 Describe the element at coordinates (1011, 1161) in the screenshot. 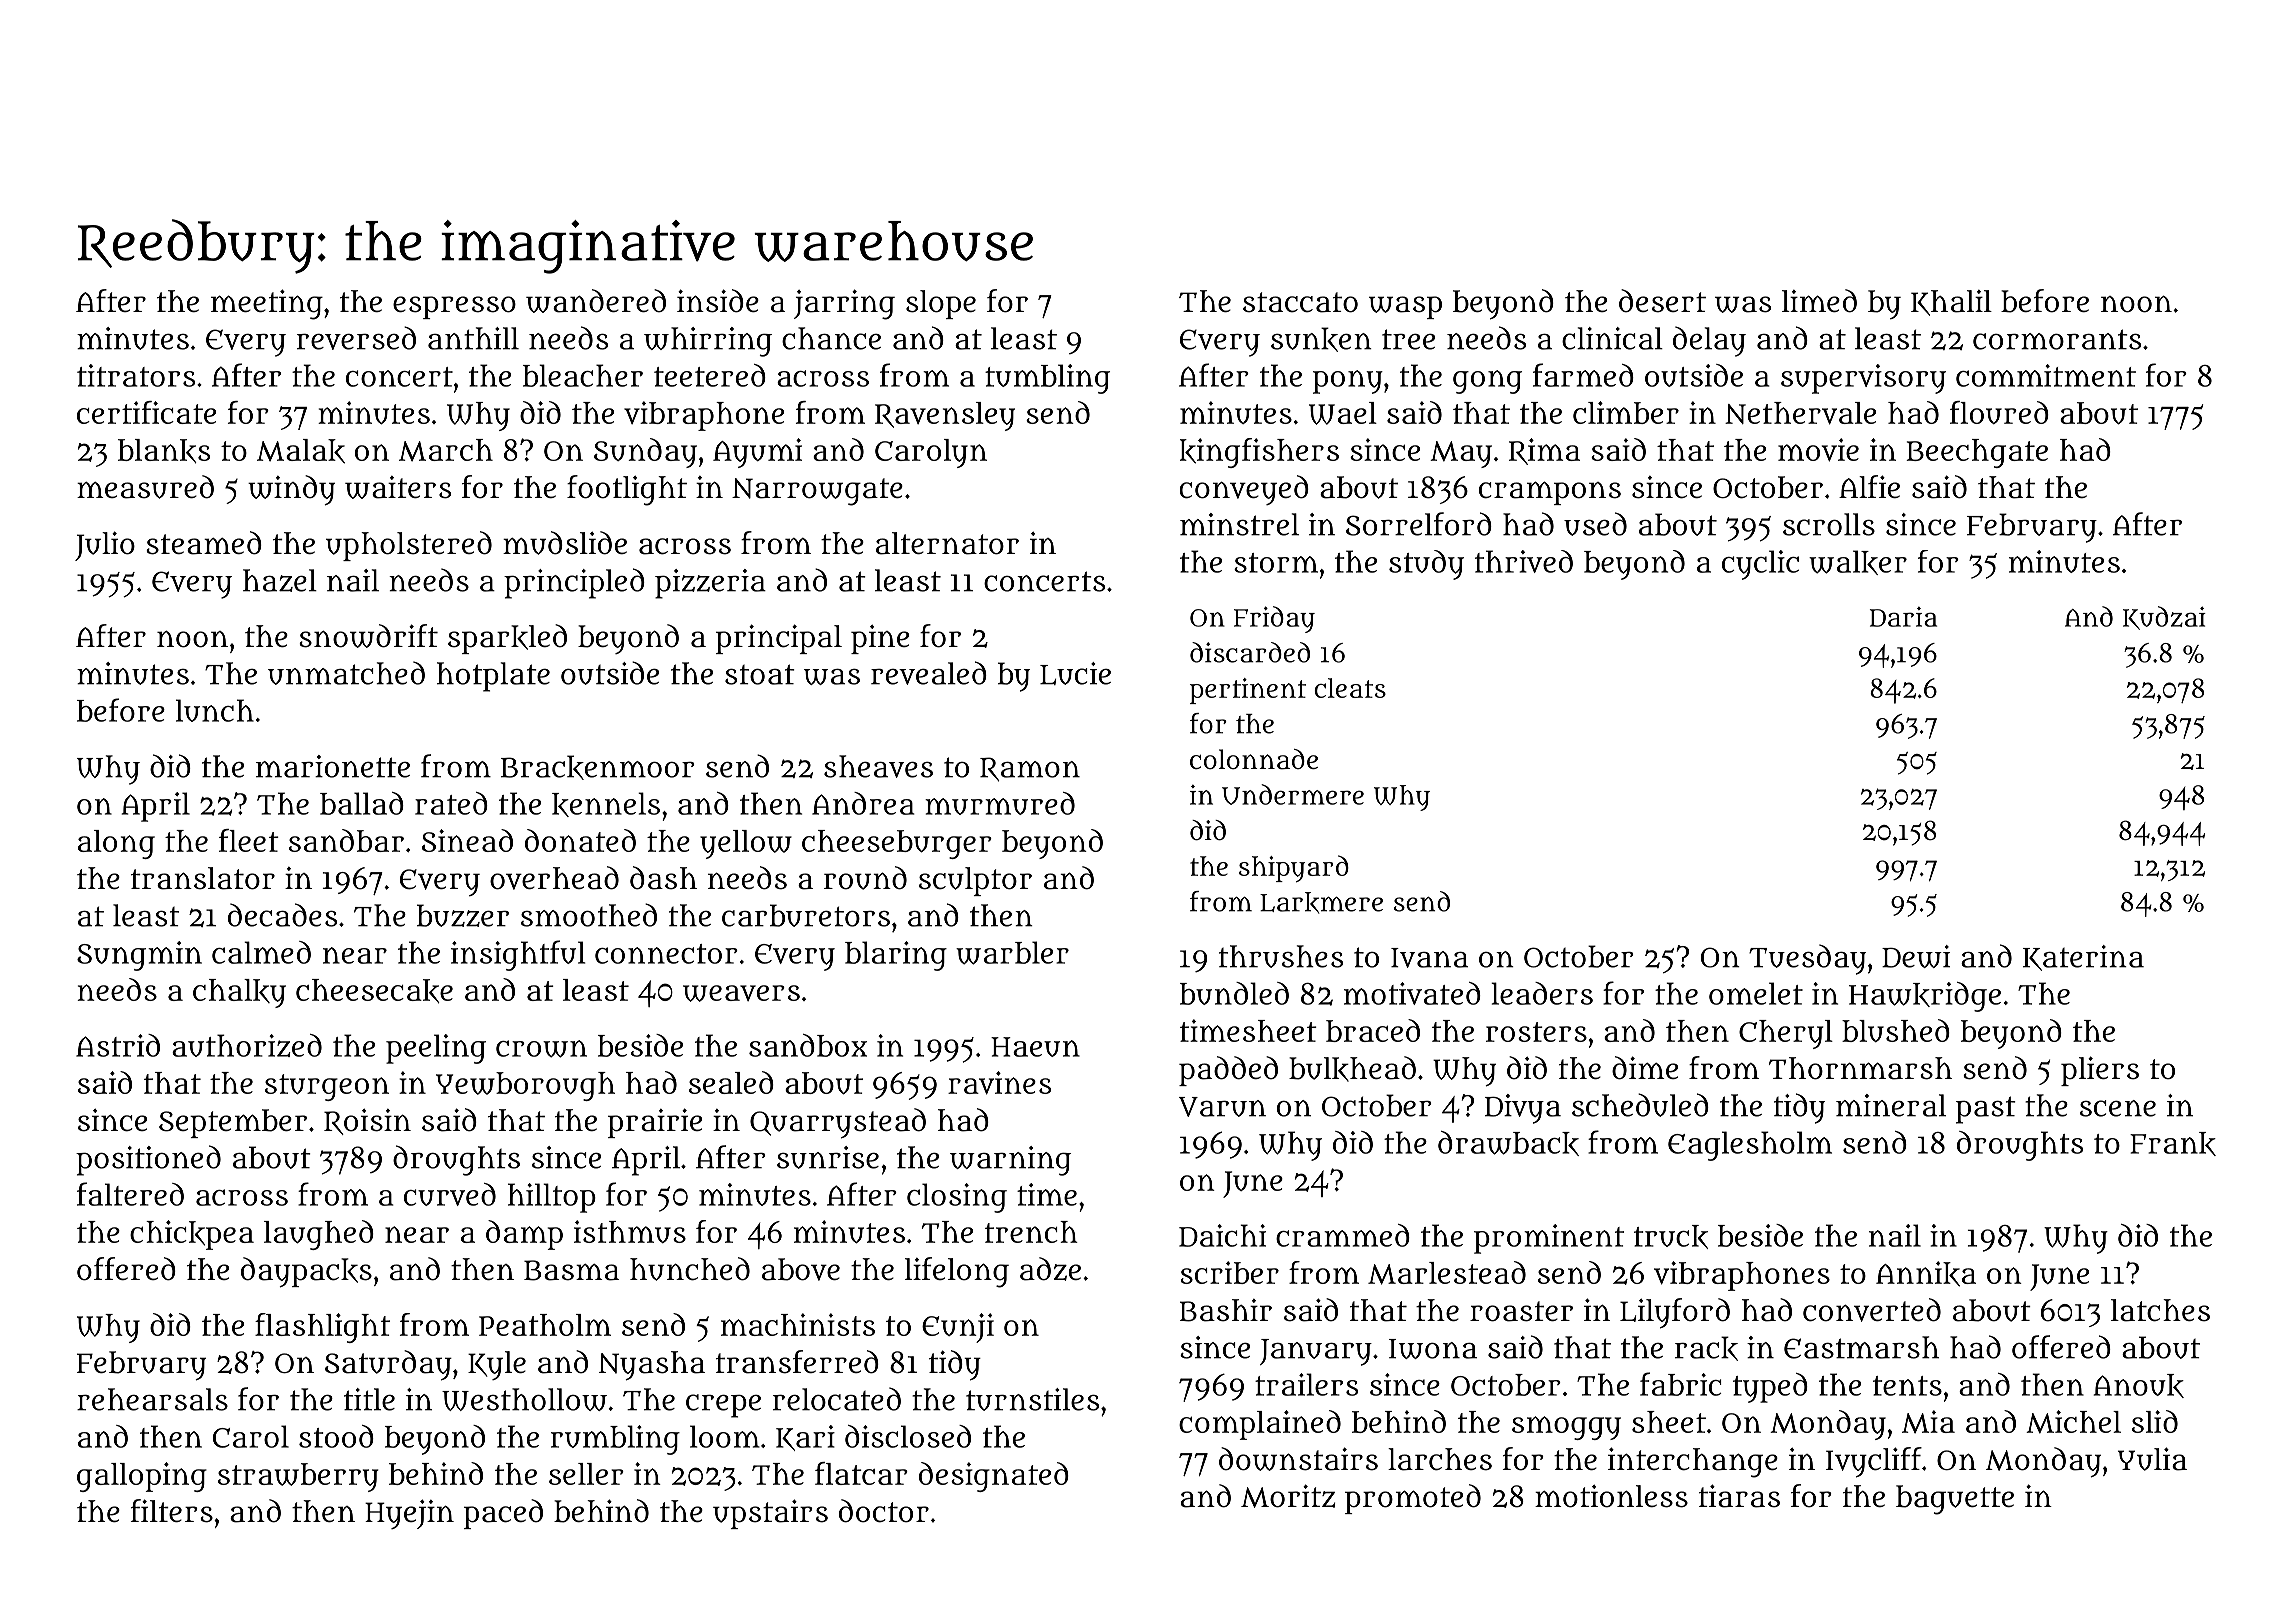

I see `warning` at that location.
